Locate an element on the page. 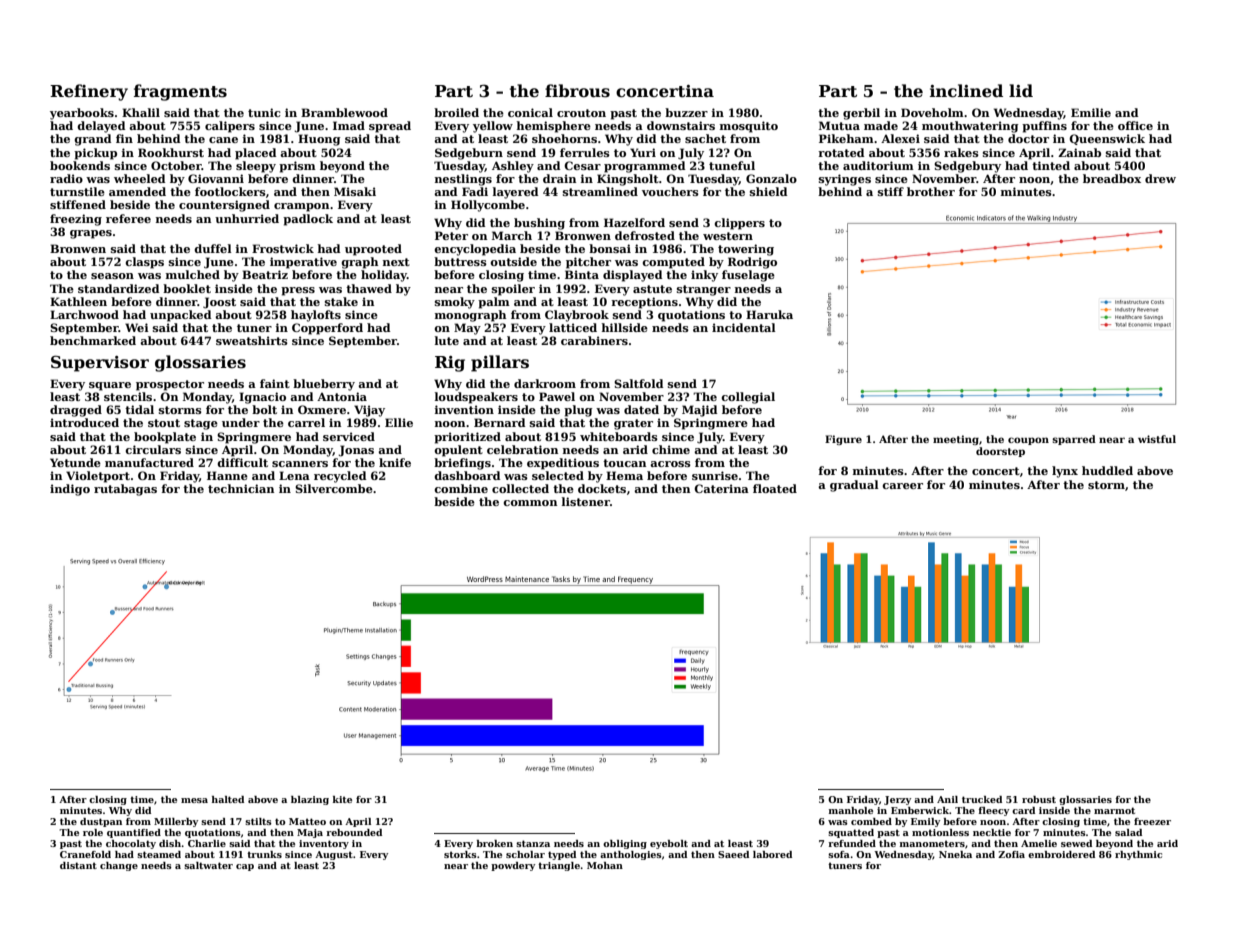  benchmarked is located at coordinates (93, 340).
